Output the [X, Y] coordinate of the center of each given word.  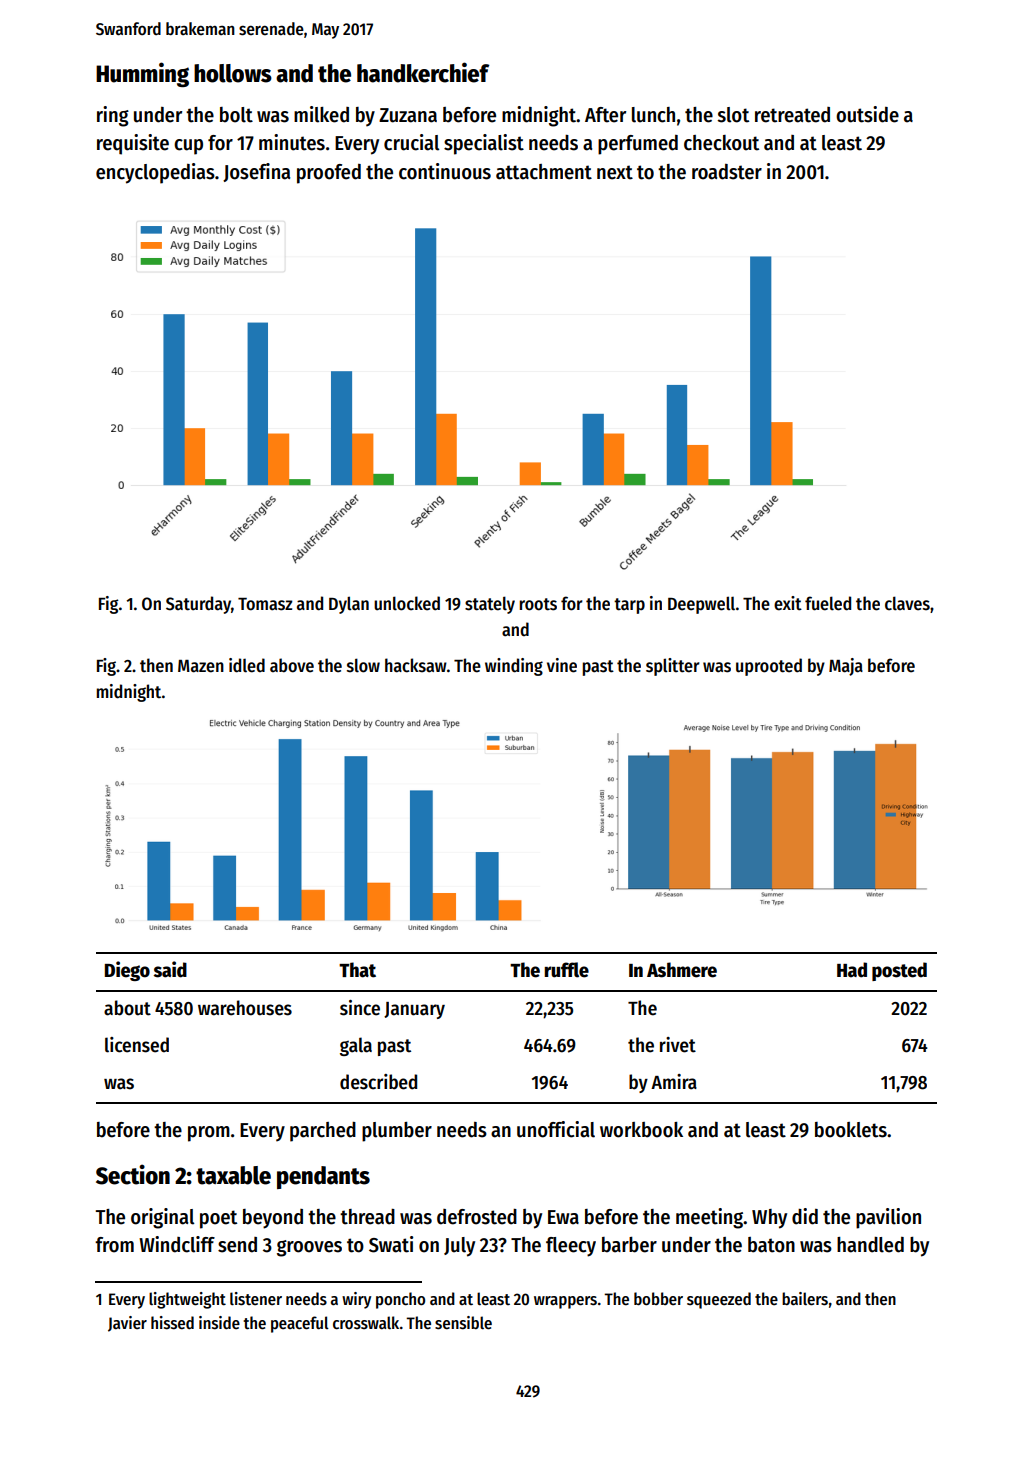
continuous [445, 171]
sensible [463, 1323]
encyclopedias [155, 173]
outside [867, 114]
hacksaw [416, 665]
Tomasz [265, 604]
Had [852, 970]
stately [490, 605]
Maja [846, 667]
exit [788, 603]
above [292, 665]
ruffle [566, 970]
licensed [137, 1045]
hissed [172, 1323]
